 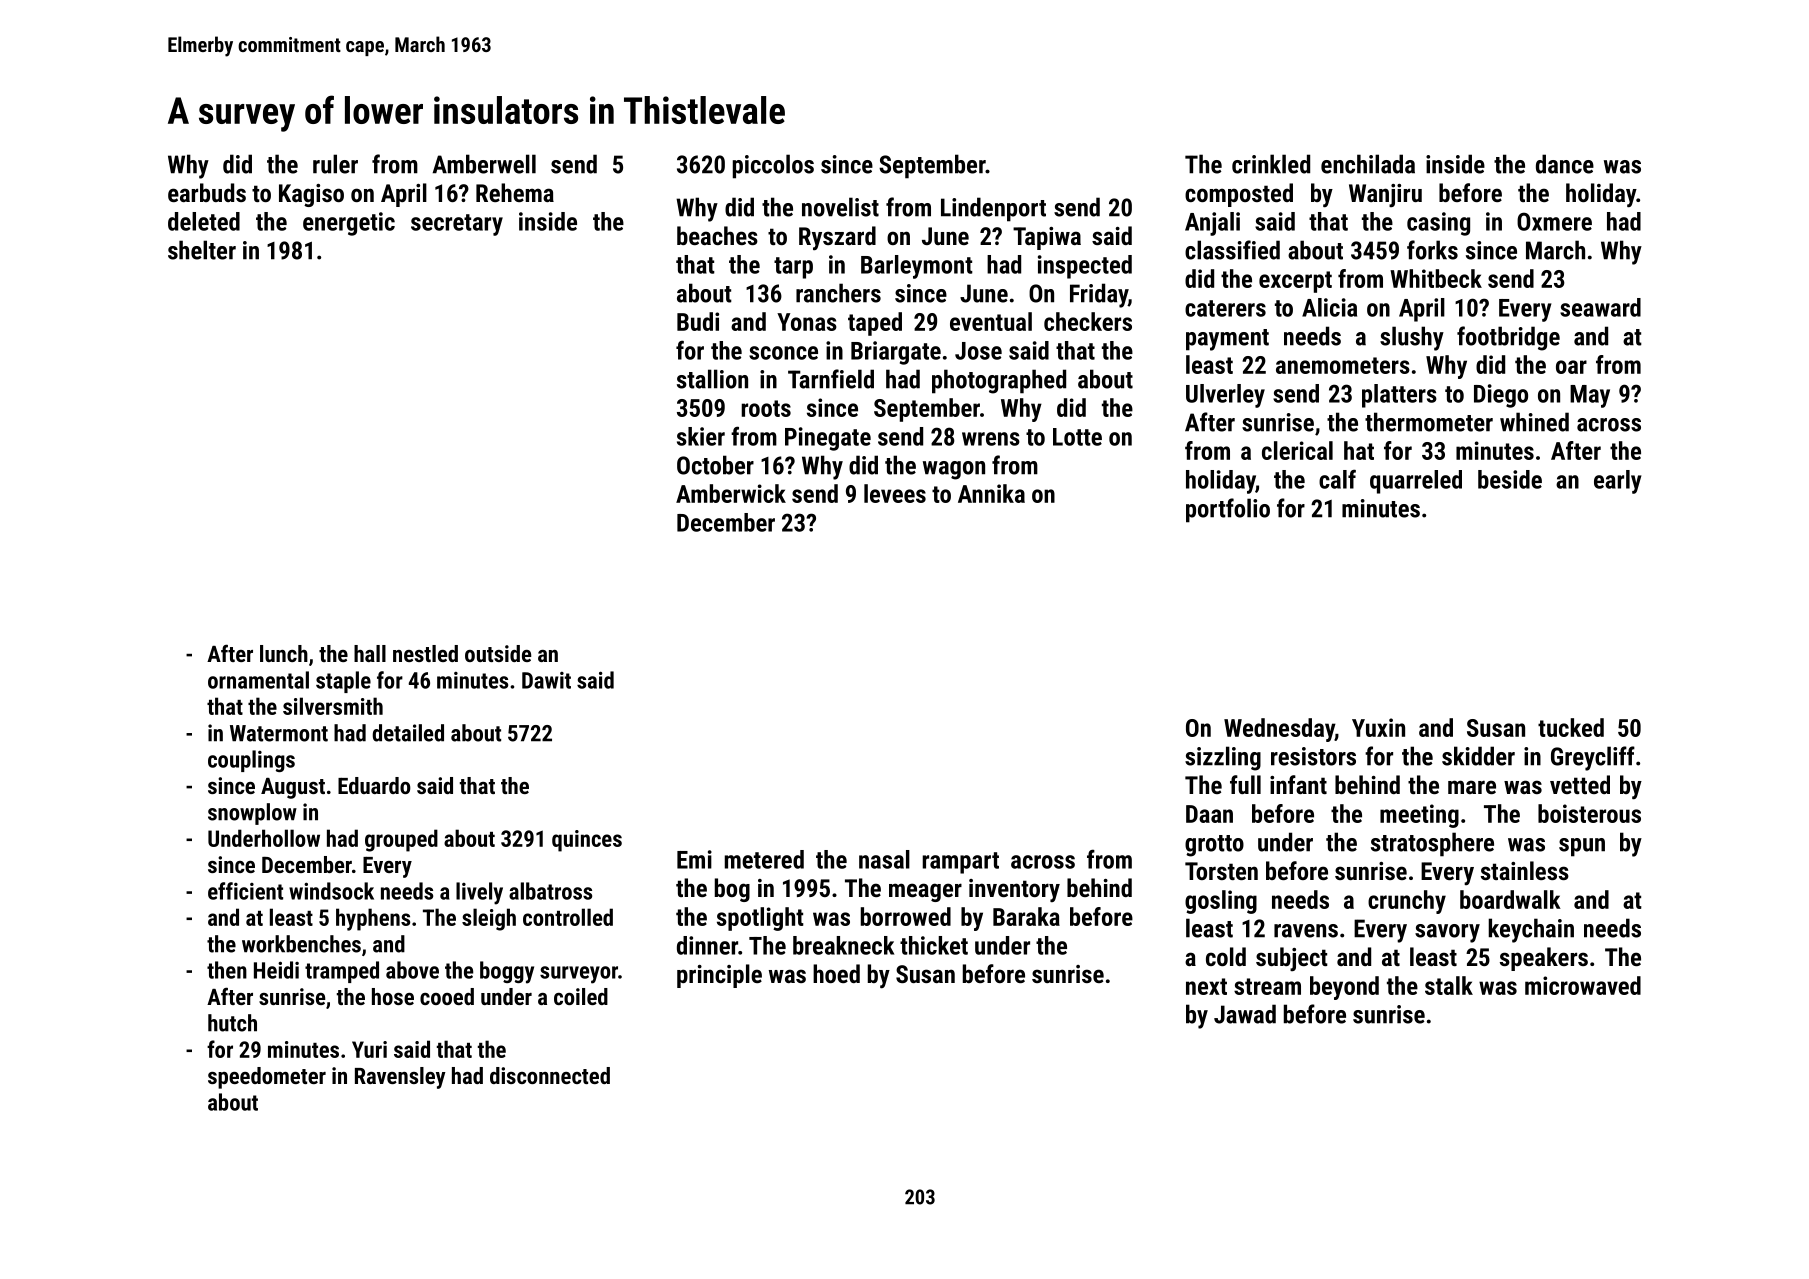 What do you see at coordinates (335, 164) in the screenshot?
I see `ruler` at bounding box center [335, 164].
